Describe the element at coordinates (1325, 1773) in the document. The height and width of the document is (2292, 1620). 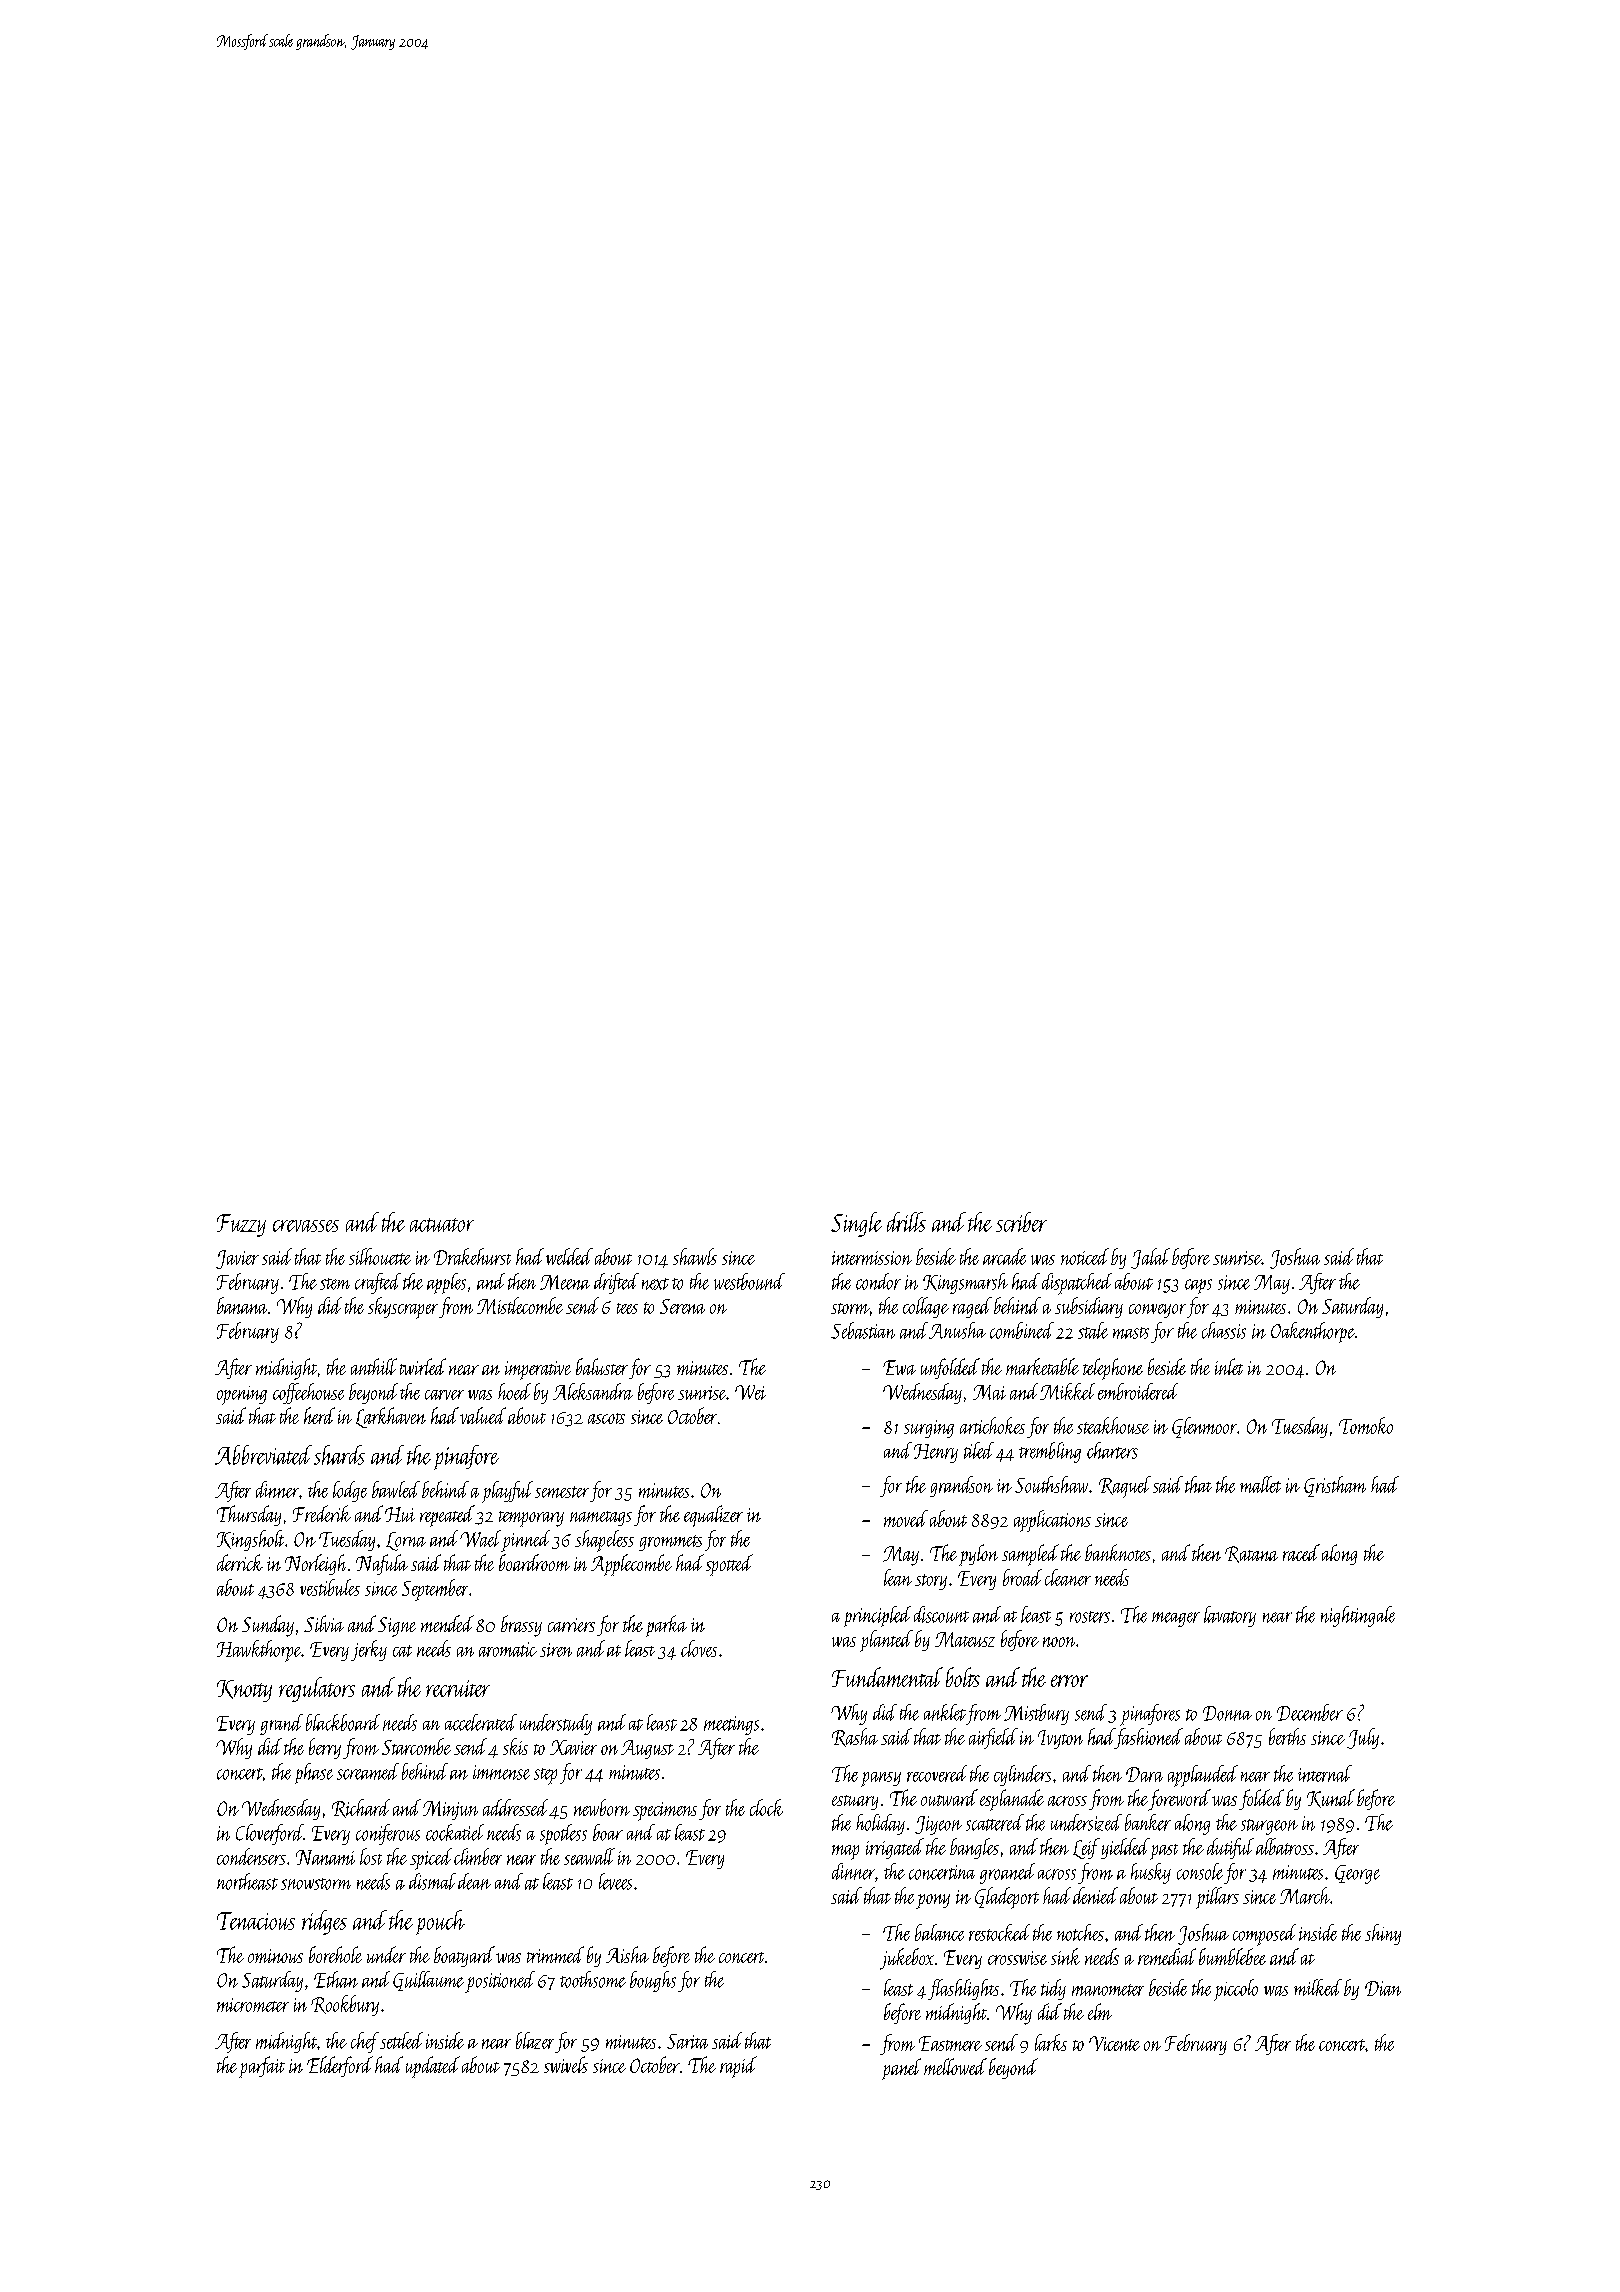
I see `internal` at that location.
